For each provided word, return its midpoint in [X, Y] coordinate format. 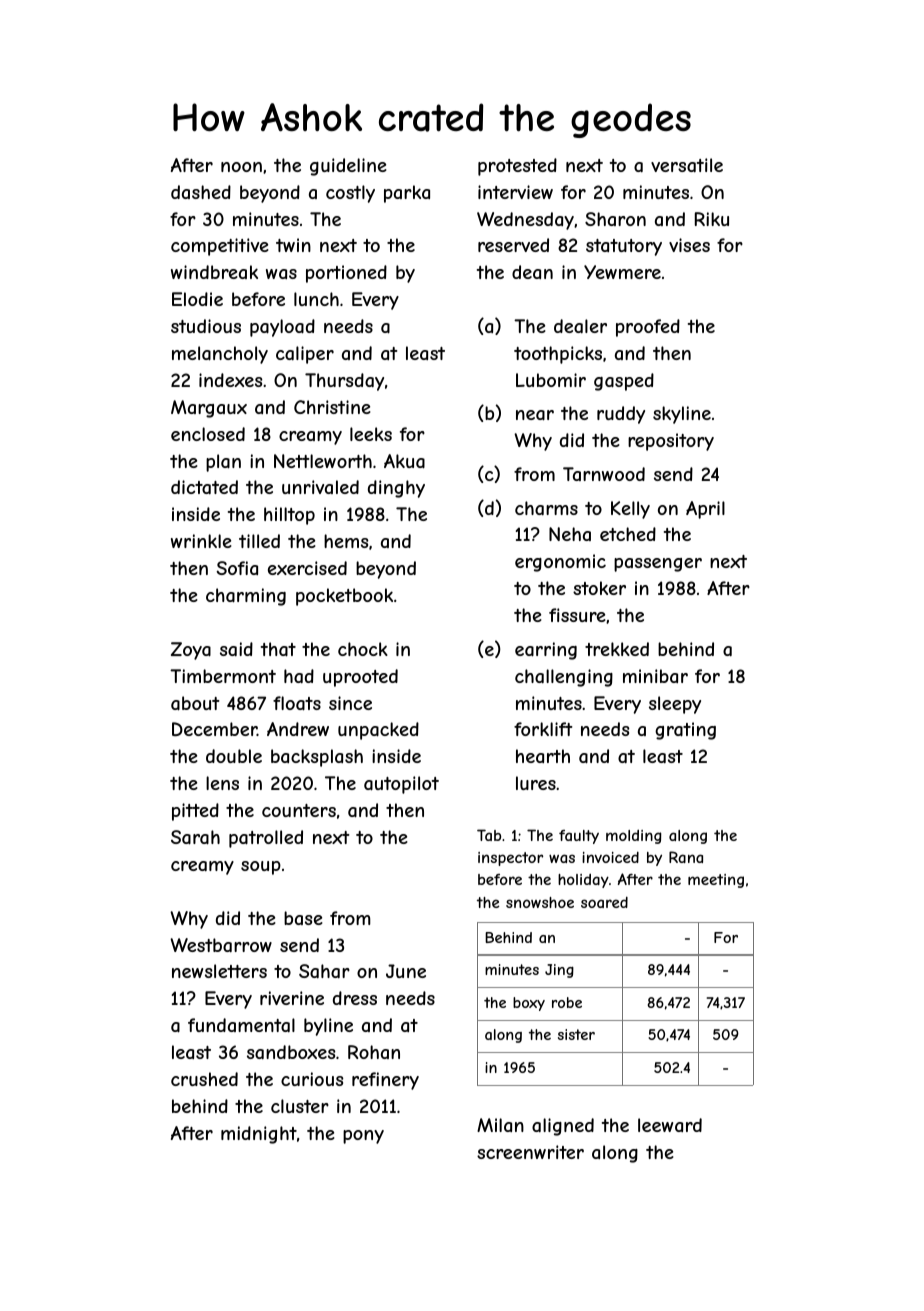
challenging [564, 678]
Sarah [195, 837]
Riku [712, 219]
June [406, 971]
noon [241, 167]
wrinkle [201, 541]
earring [546, 651]
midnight [259, 1135]
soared [604, 902]
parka [407, 194]
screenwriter [530, 1152]
